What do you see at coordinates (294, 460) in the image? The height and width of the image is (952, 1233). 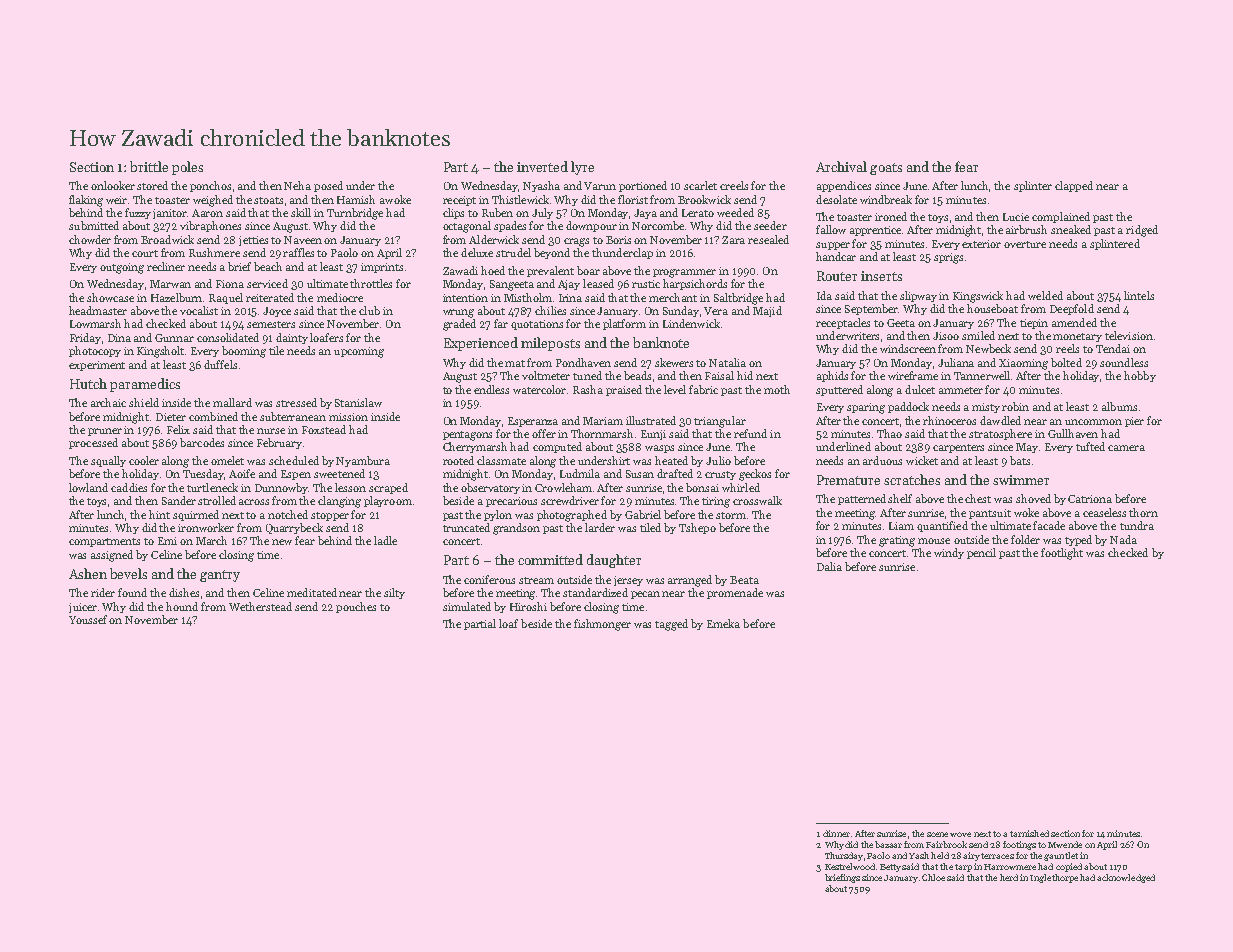 I see `scheduled` at bounding box center [294, 460].
